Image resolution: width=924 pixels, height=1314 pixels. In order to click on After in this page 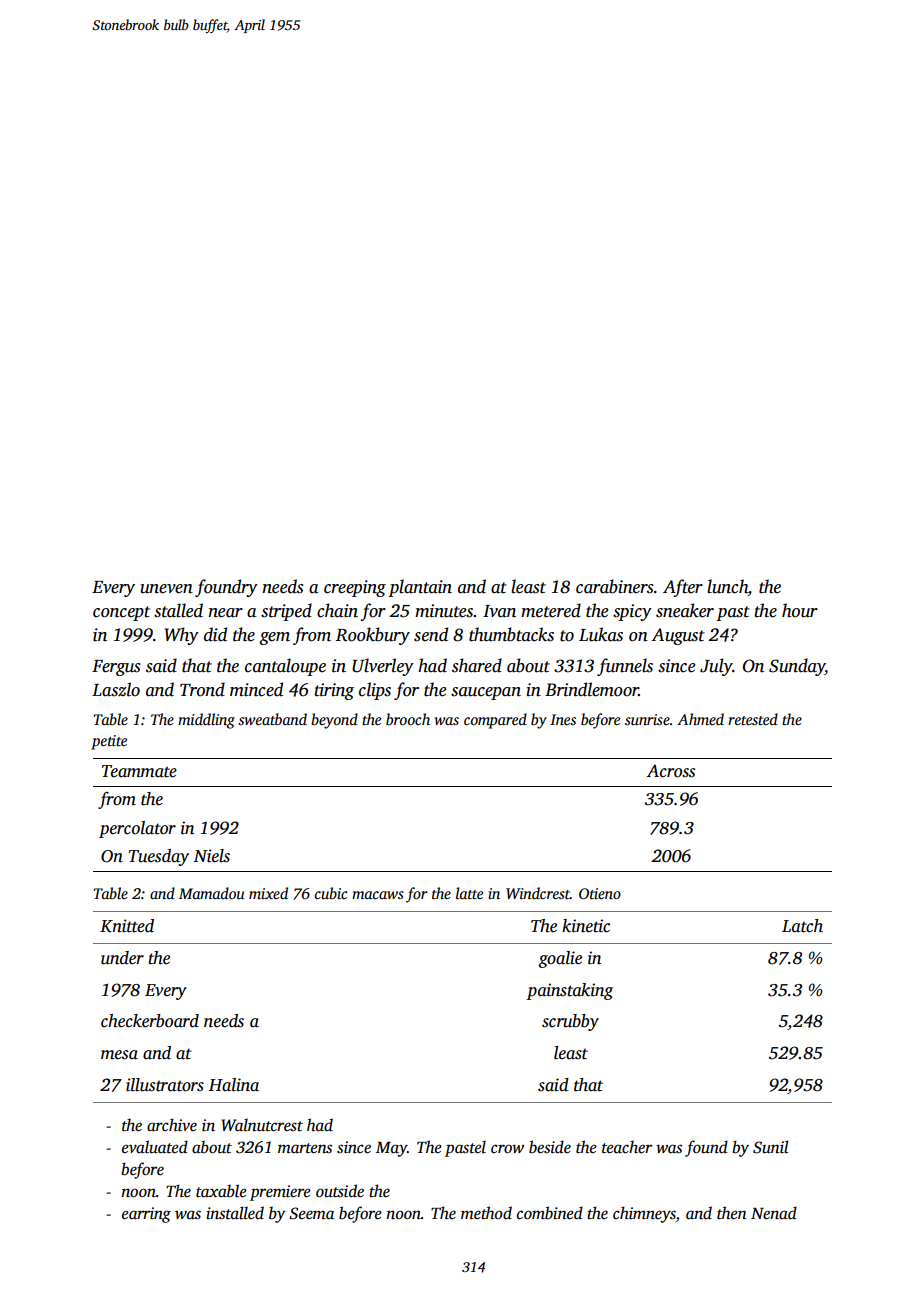, I will do `click(683, 588)`.
